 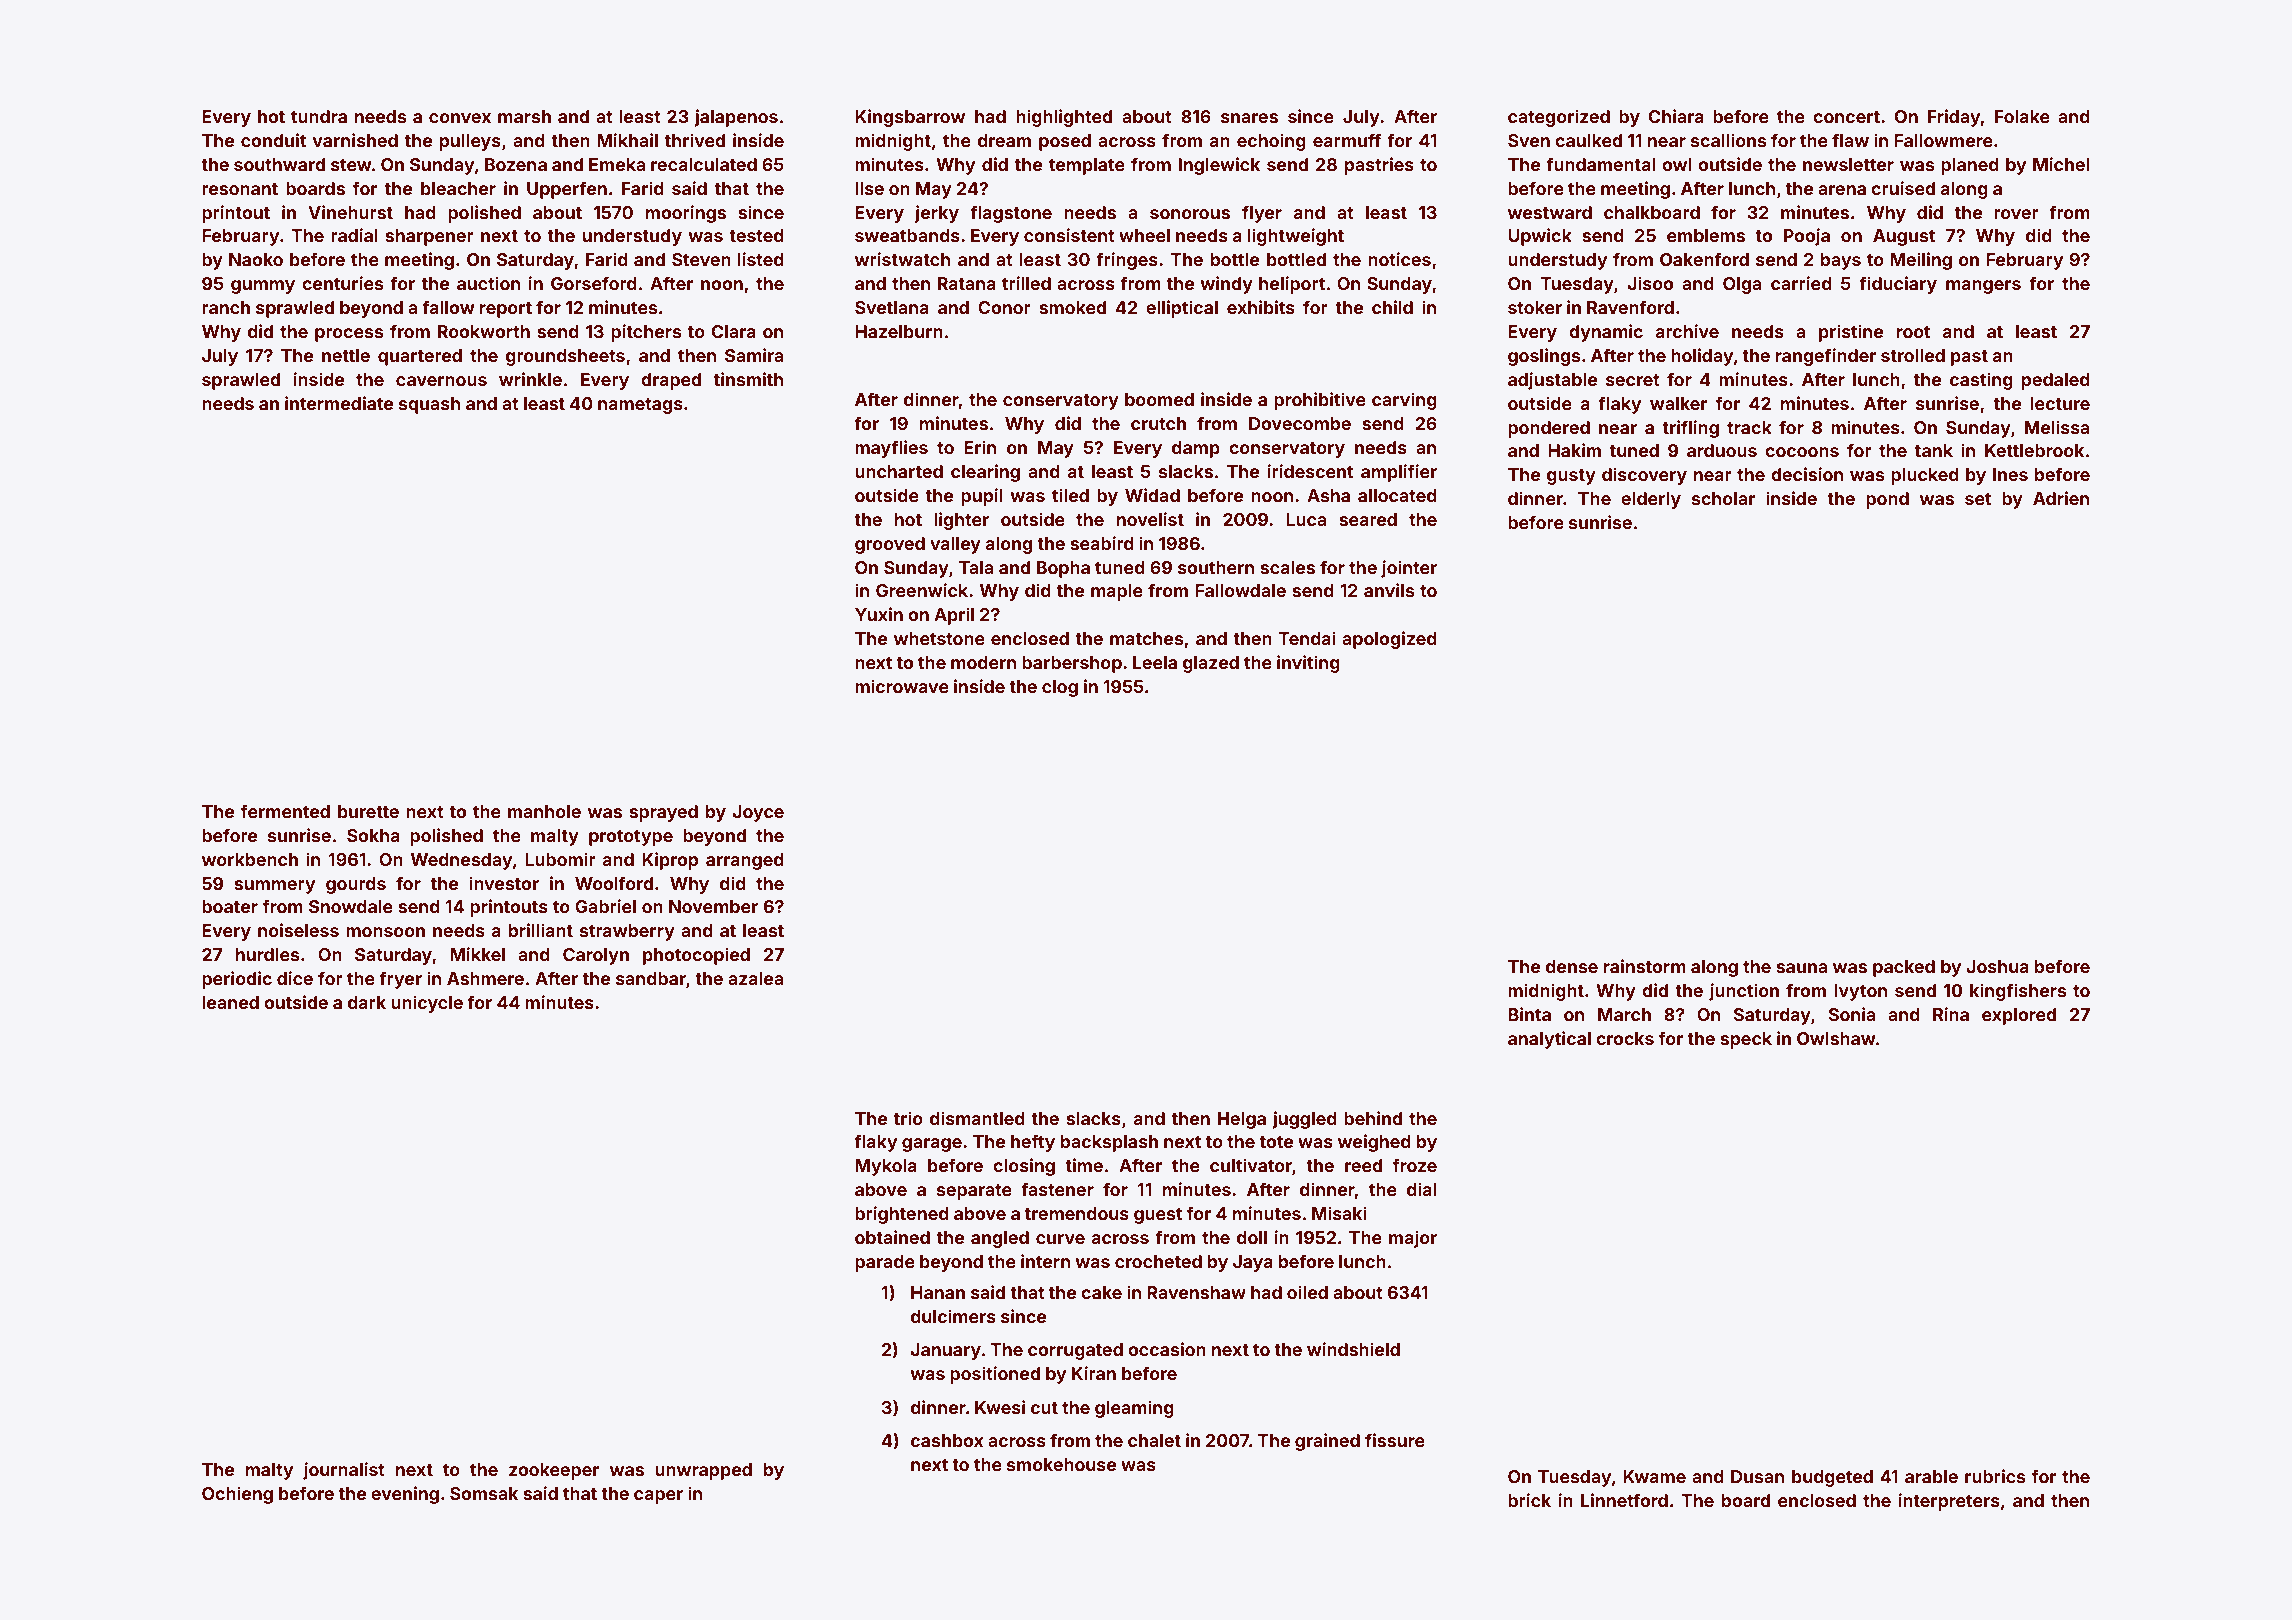 I want to click on kingfishers, so click(x=2018, y=992).
